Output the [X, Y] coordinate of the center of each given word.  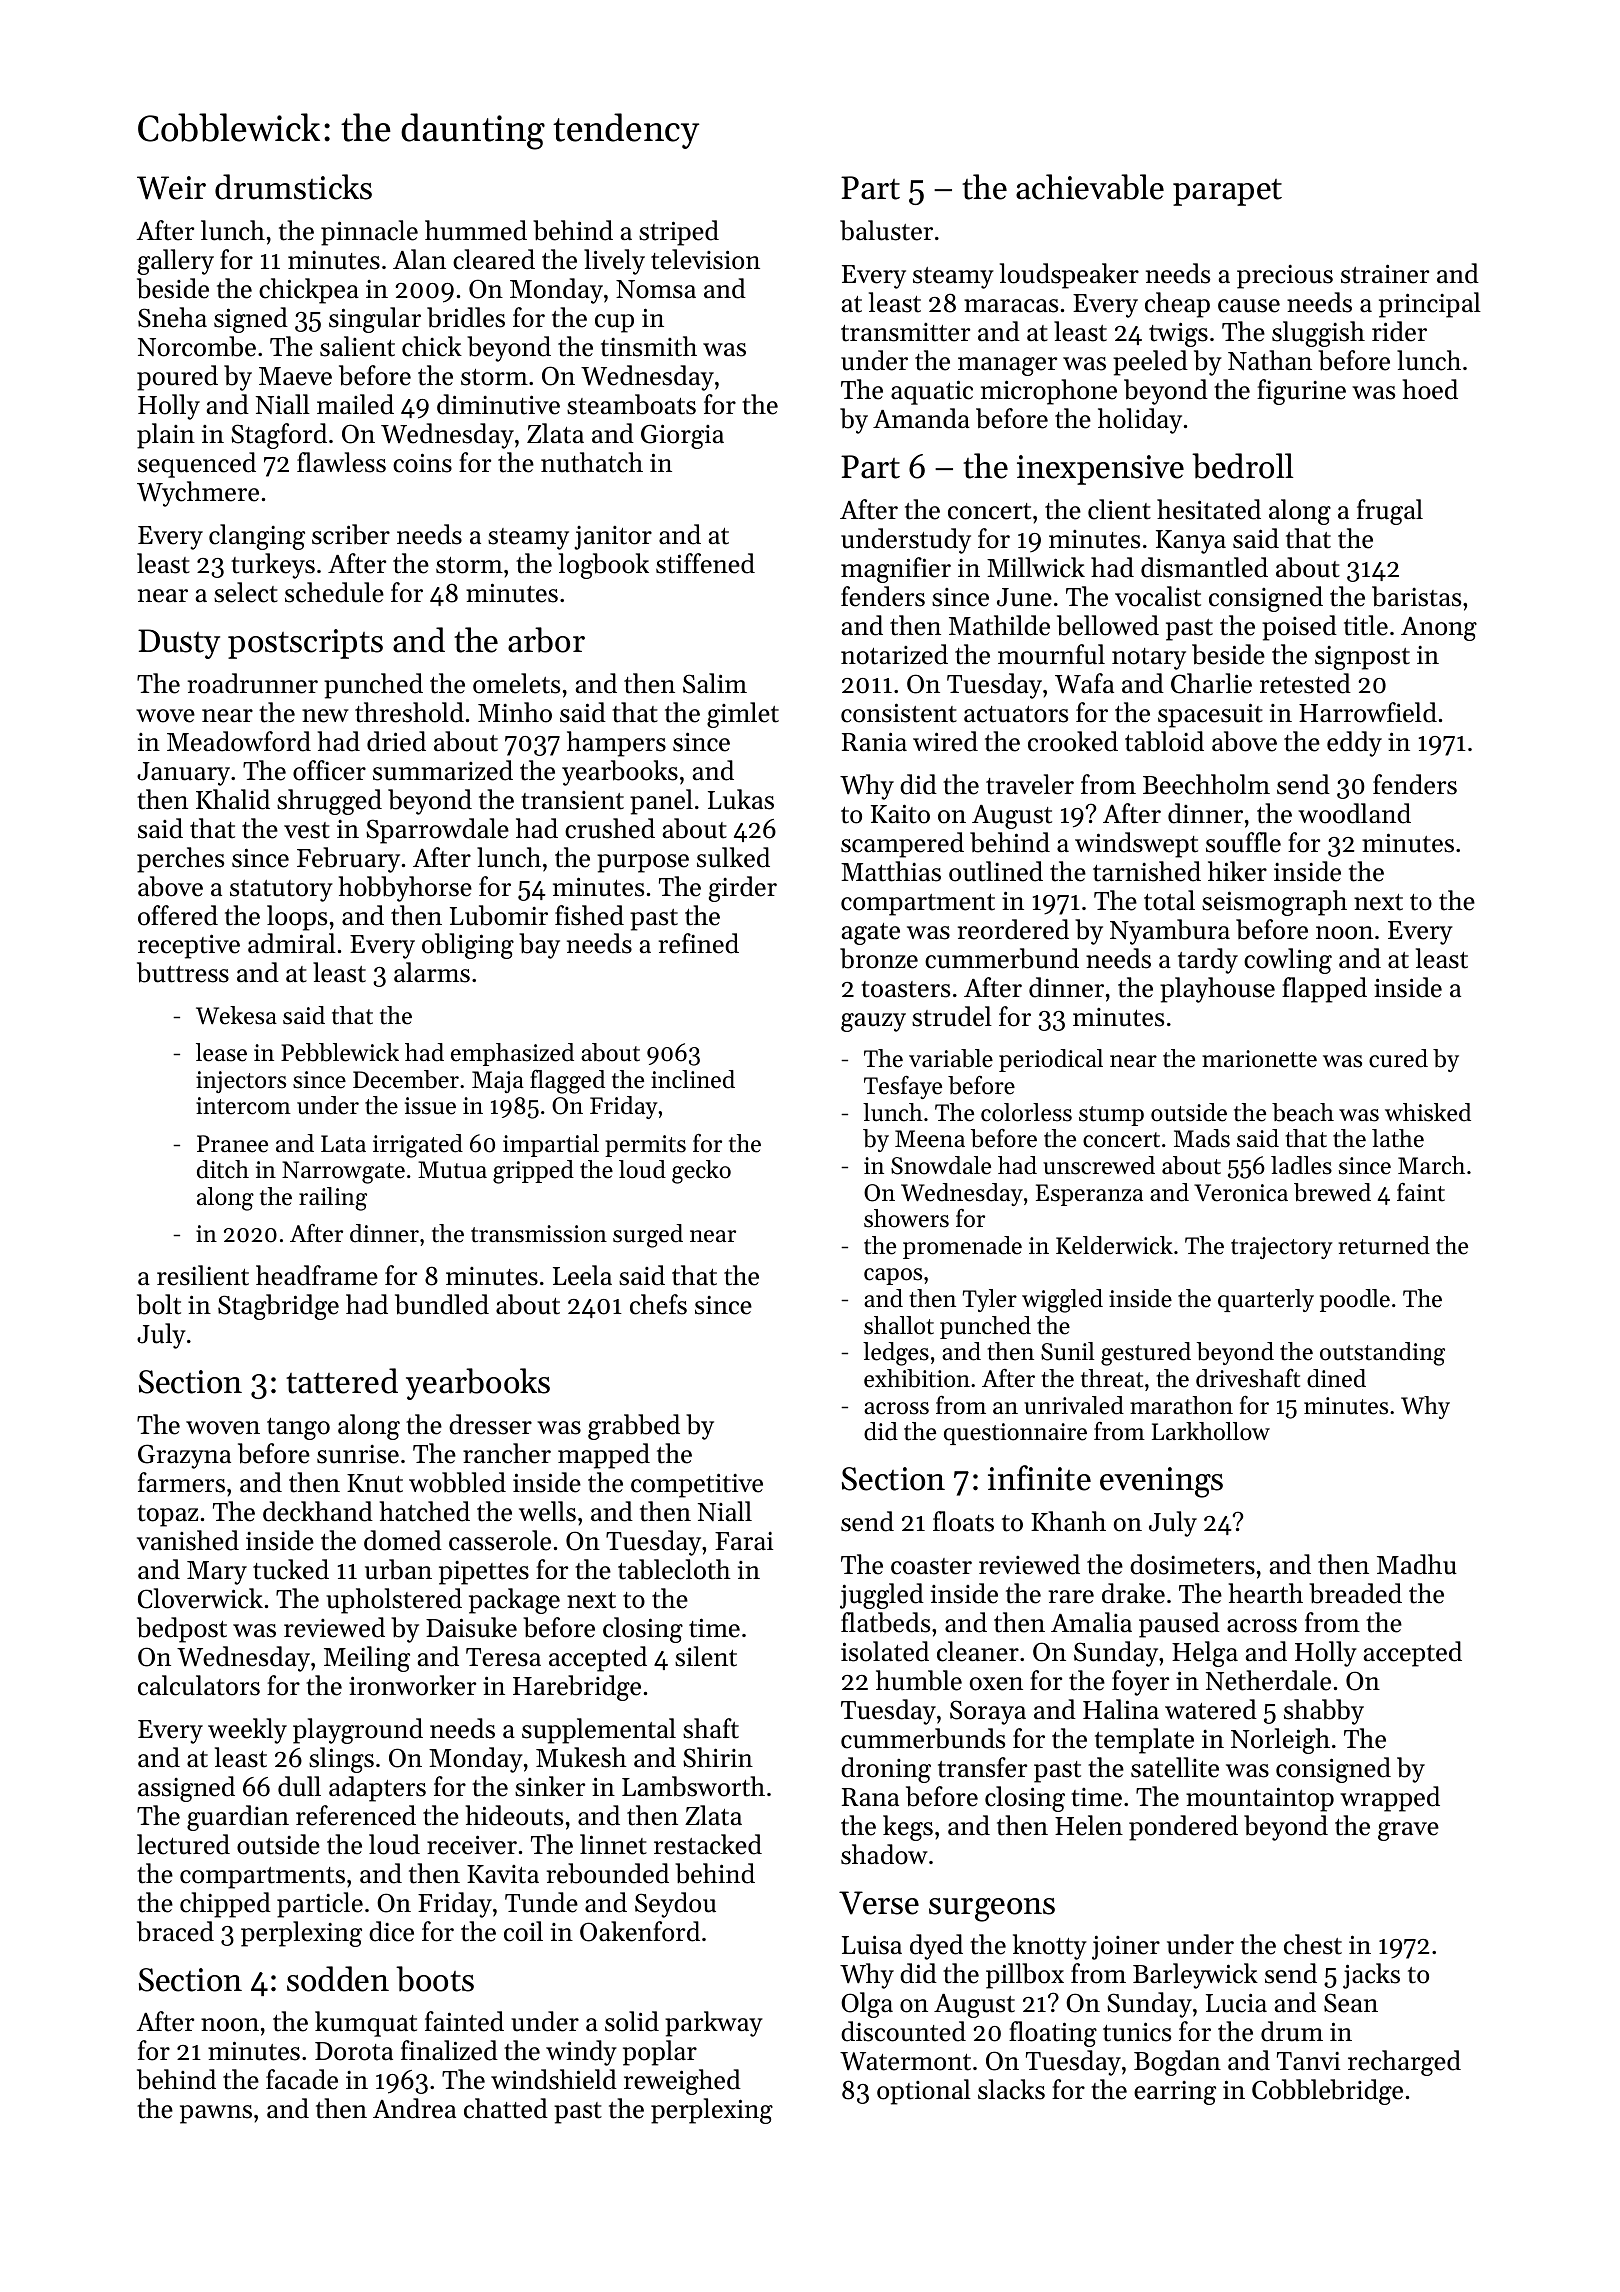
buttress [183, 972]
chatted [506, 2108]
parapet [1227, 192]
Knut [375, 1483]
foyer [1140, 1683]
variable [951, 1058]
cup [614, 323]
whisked [1428, 1112]
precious [1285, 277]
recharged [1404, 2063]
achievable [1090, 187]
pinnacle [369, 233]
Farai [744, 1541]
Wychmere [198, 494]
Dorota [354, 2051]
